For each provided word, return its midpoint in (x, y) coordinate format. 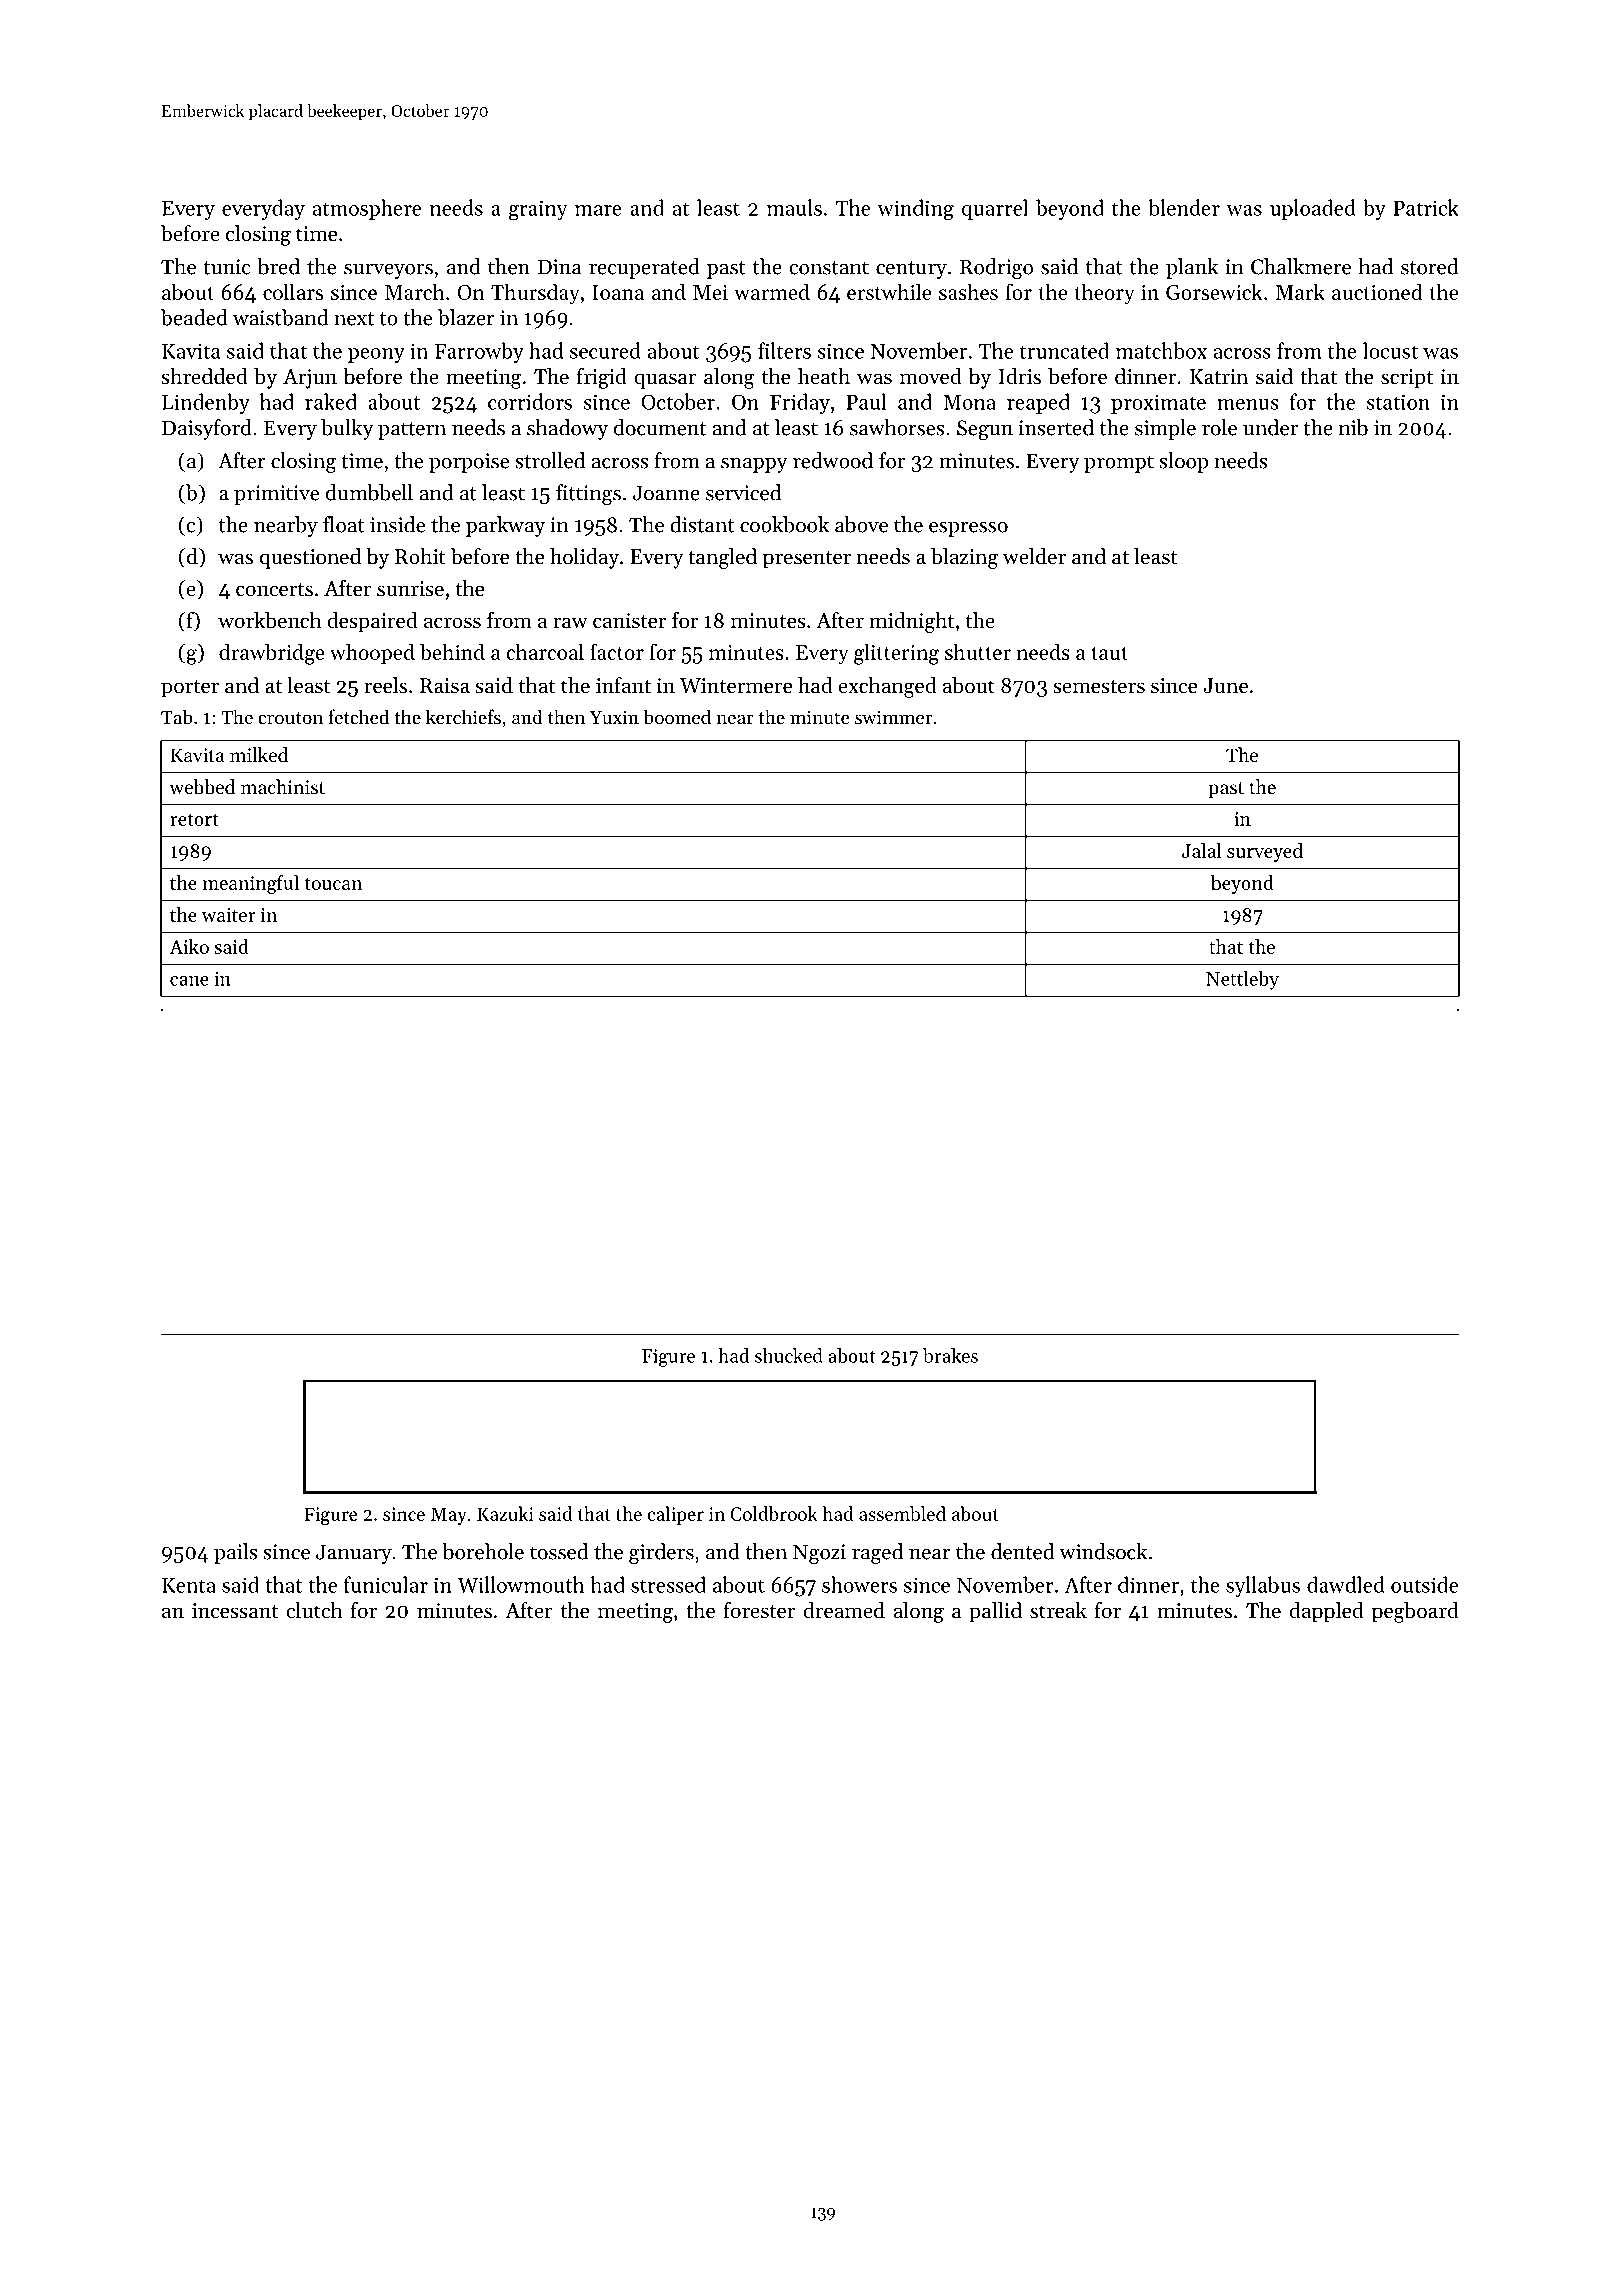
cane (189, 981)
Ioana (618, 292)
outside (1424, 1584)
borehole (483, 1551)
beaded (194, 317)
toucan (333, 883)
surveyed (1265, 852)
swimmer (893, 717)
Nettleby (1242, 980)
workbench (270, 620)
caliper (675, 1515)
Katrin (1219, 377)
